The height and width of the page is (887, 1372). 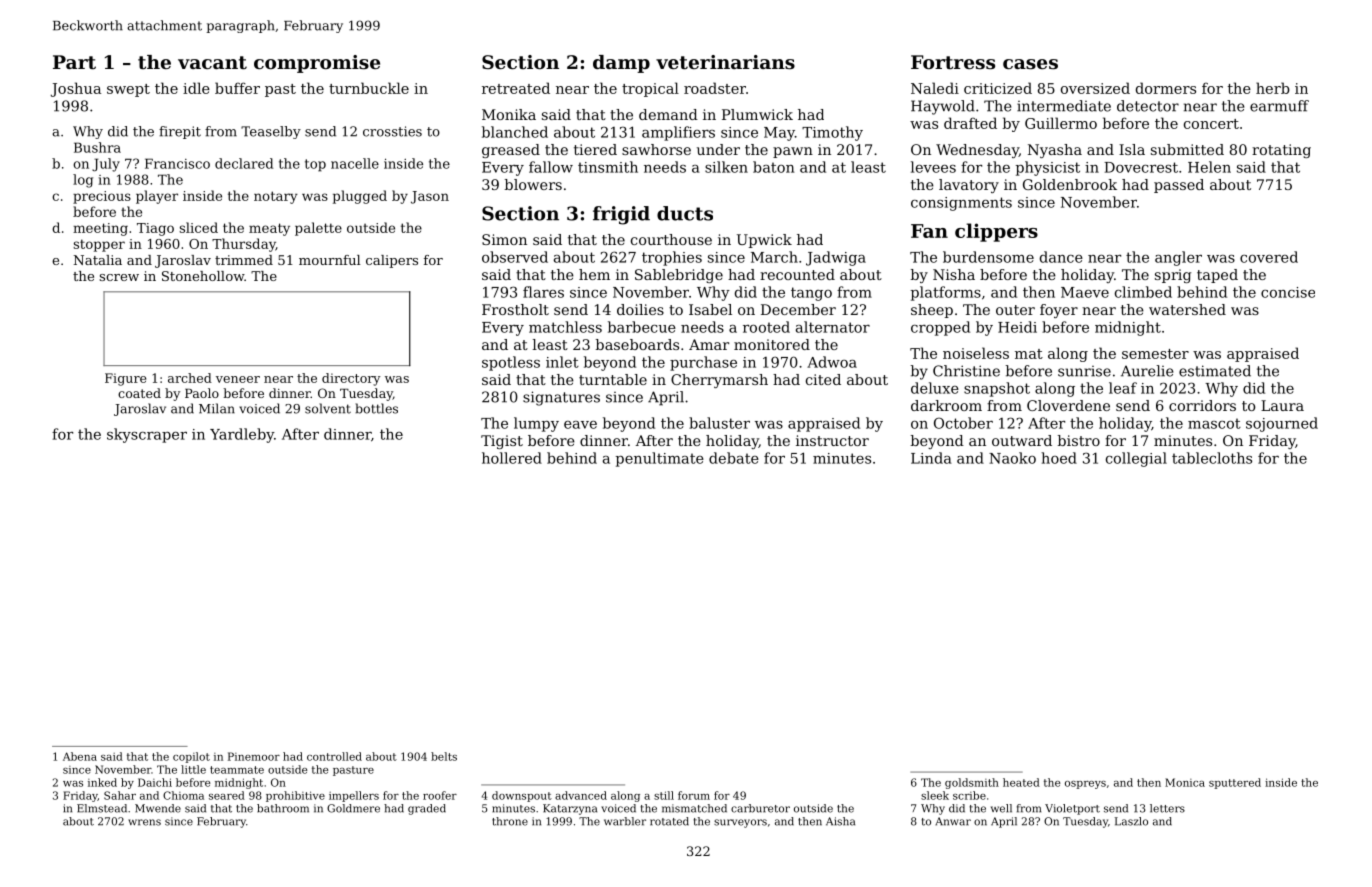 What do you see at coordinates (295, 796) in the page?
I see `prohibitive` at bounding box center [295, 796].
